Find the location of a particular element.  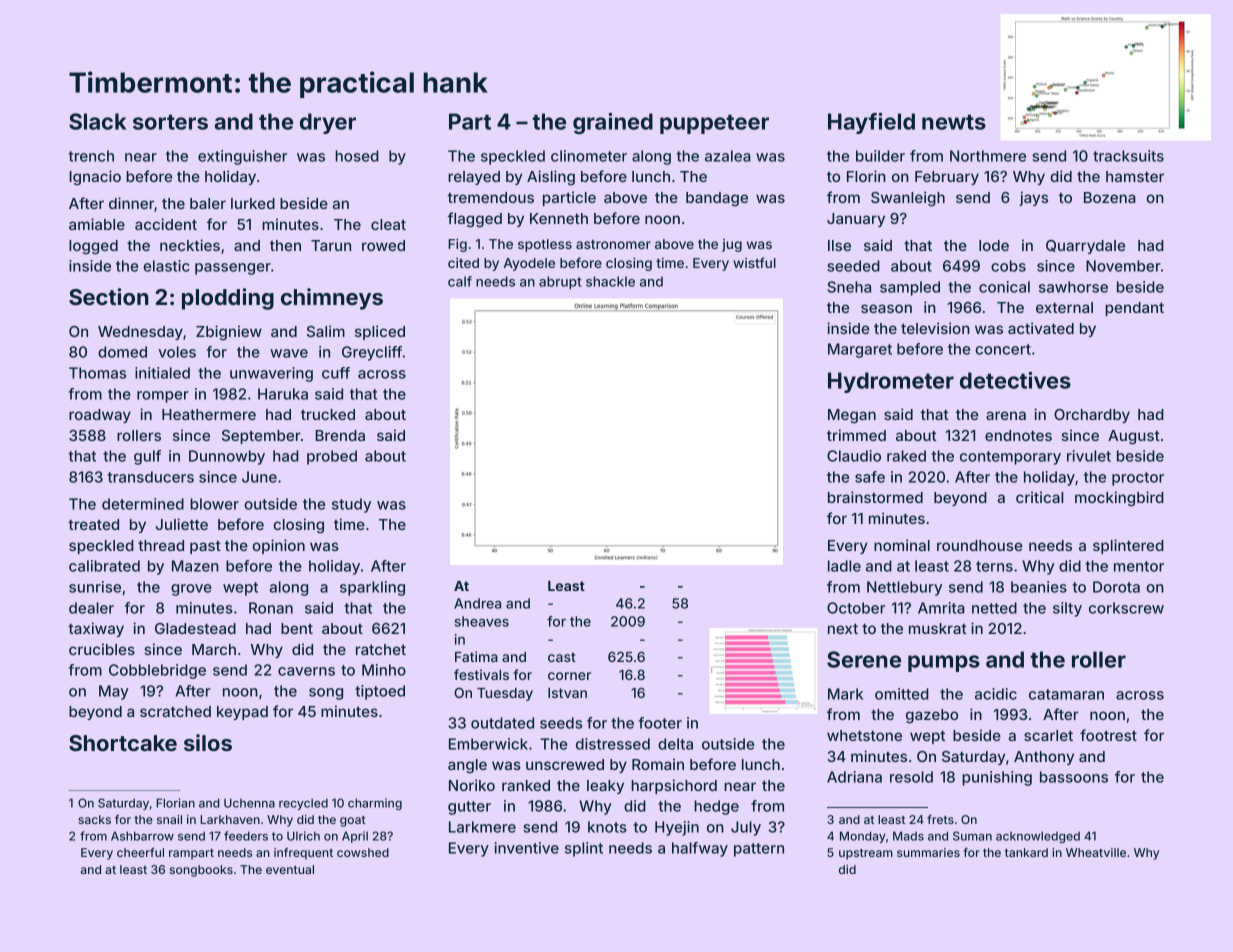

Thomas is located at coordinates (97, 373).
